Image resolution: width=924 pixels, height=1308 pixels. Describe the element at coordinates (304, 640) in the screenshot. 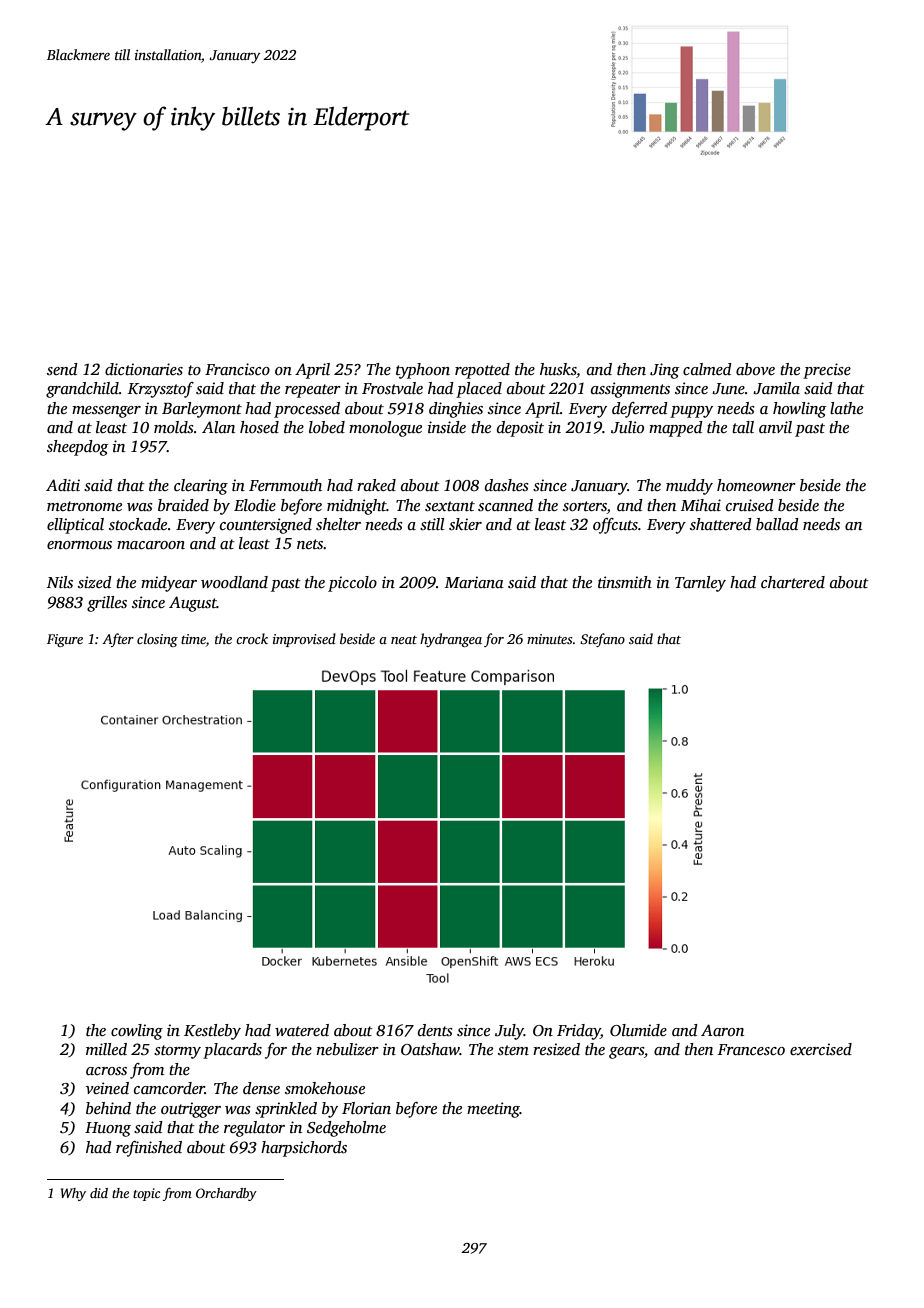

I see `improvised` at that location.
